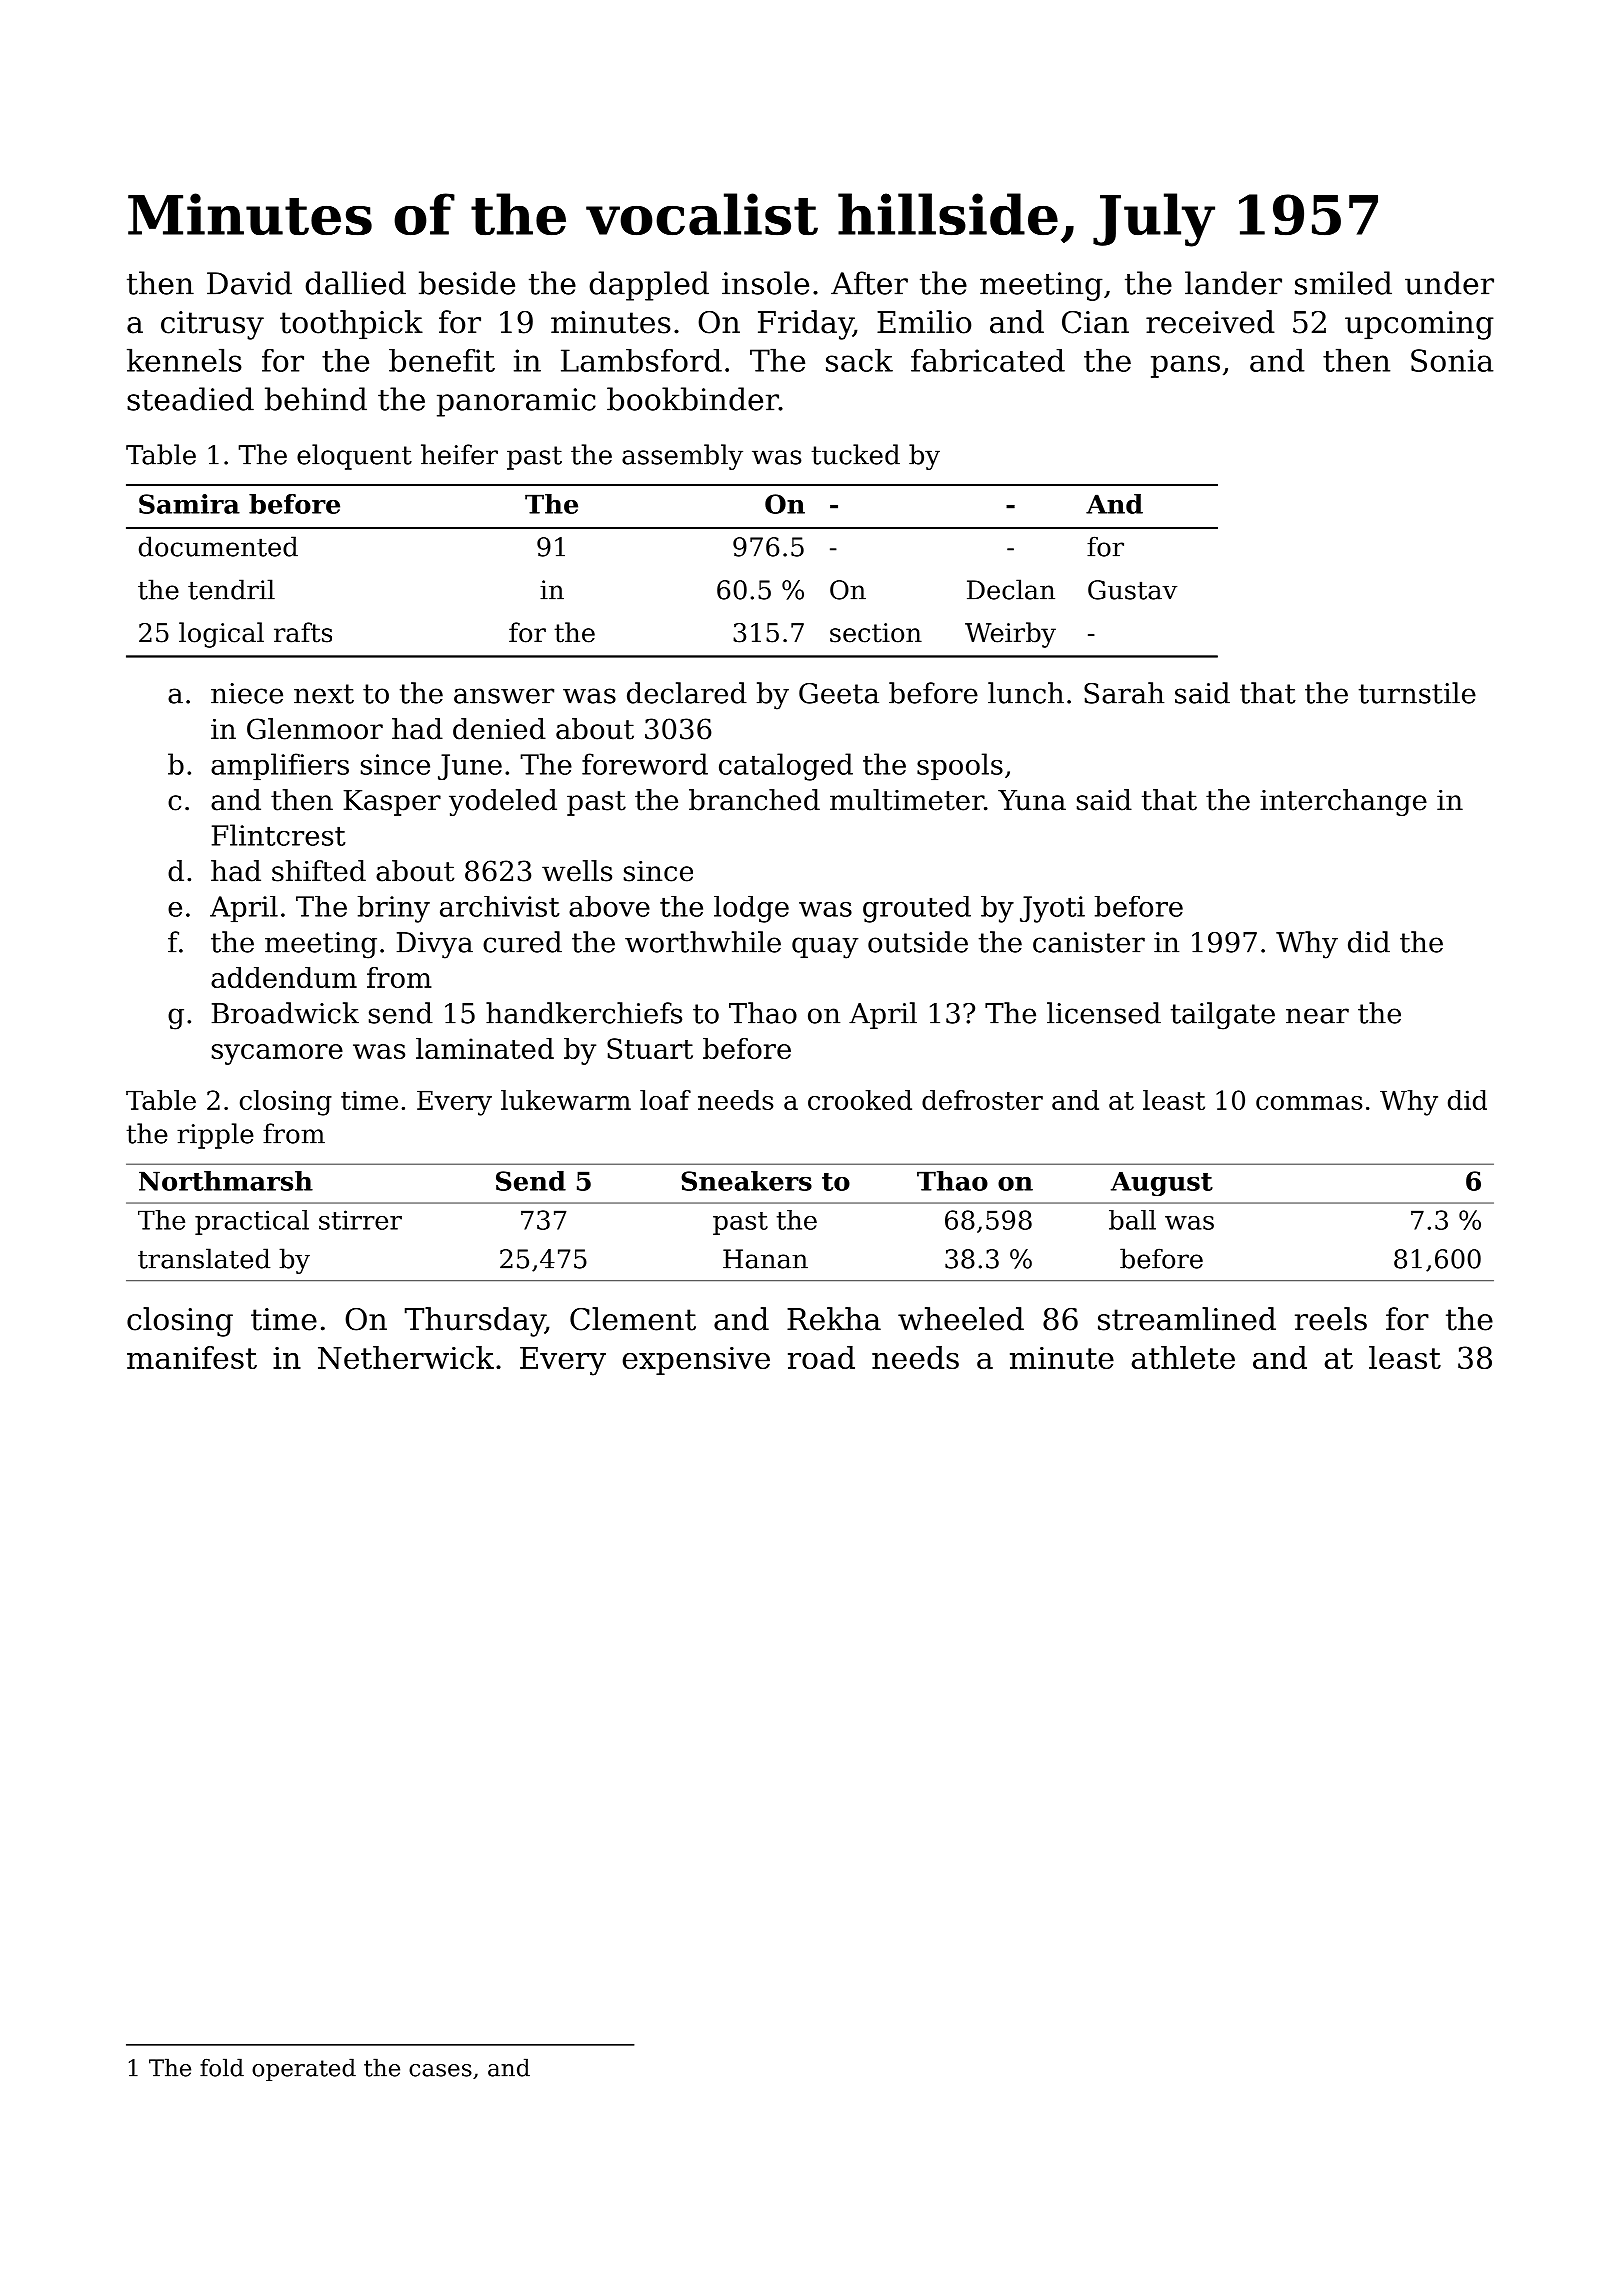  What do you see at coordinates (1089, 942) in the screenshot?
I see `canister` at bounding box center [1089, 942].
